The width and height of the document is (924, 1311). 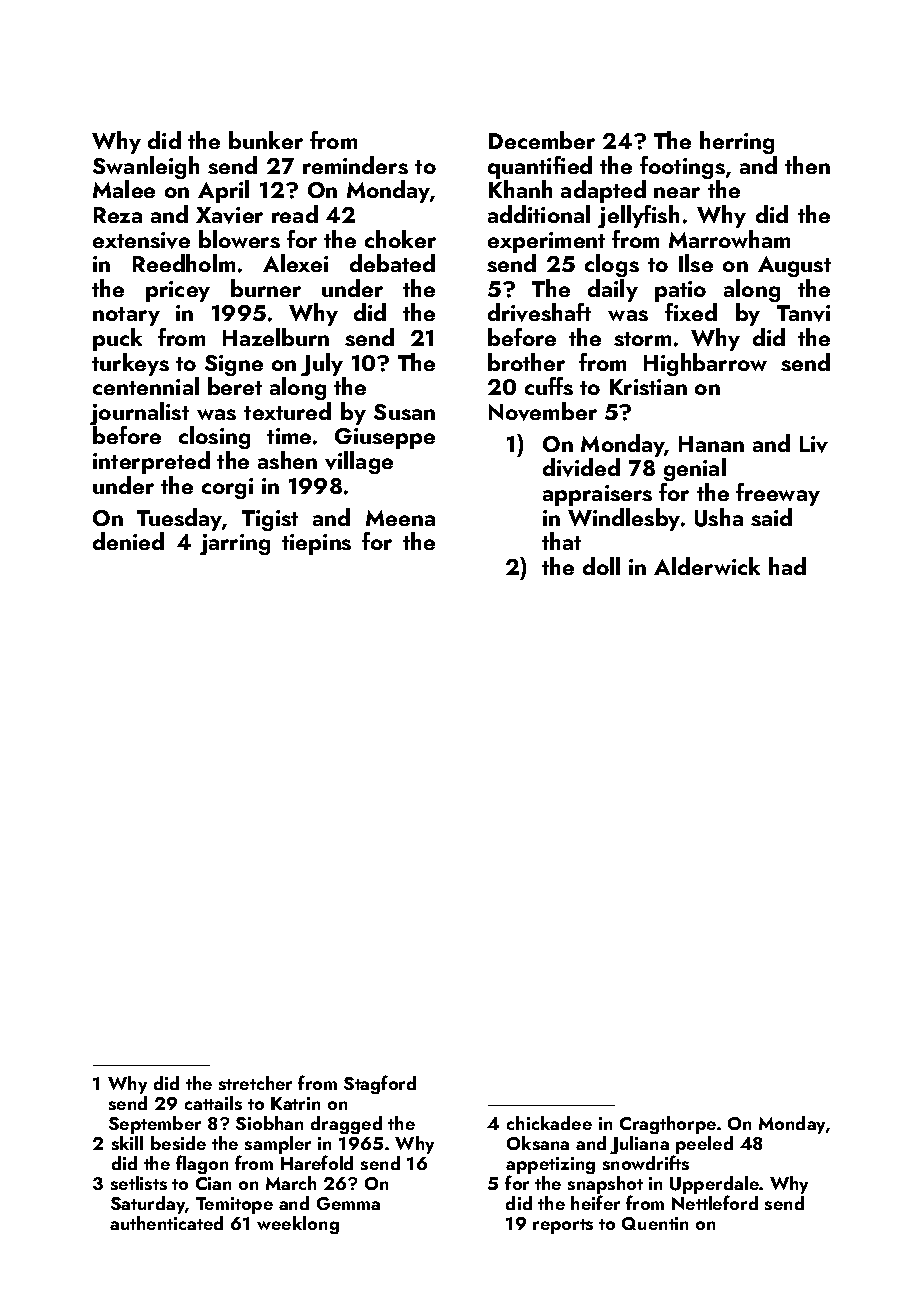 I want to click on Swanleigh, so click(x=146, y=167).
